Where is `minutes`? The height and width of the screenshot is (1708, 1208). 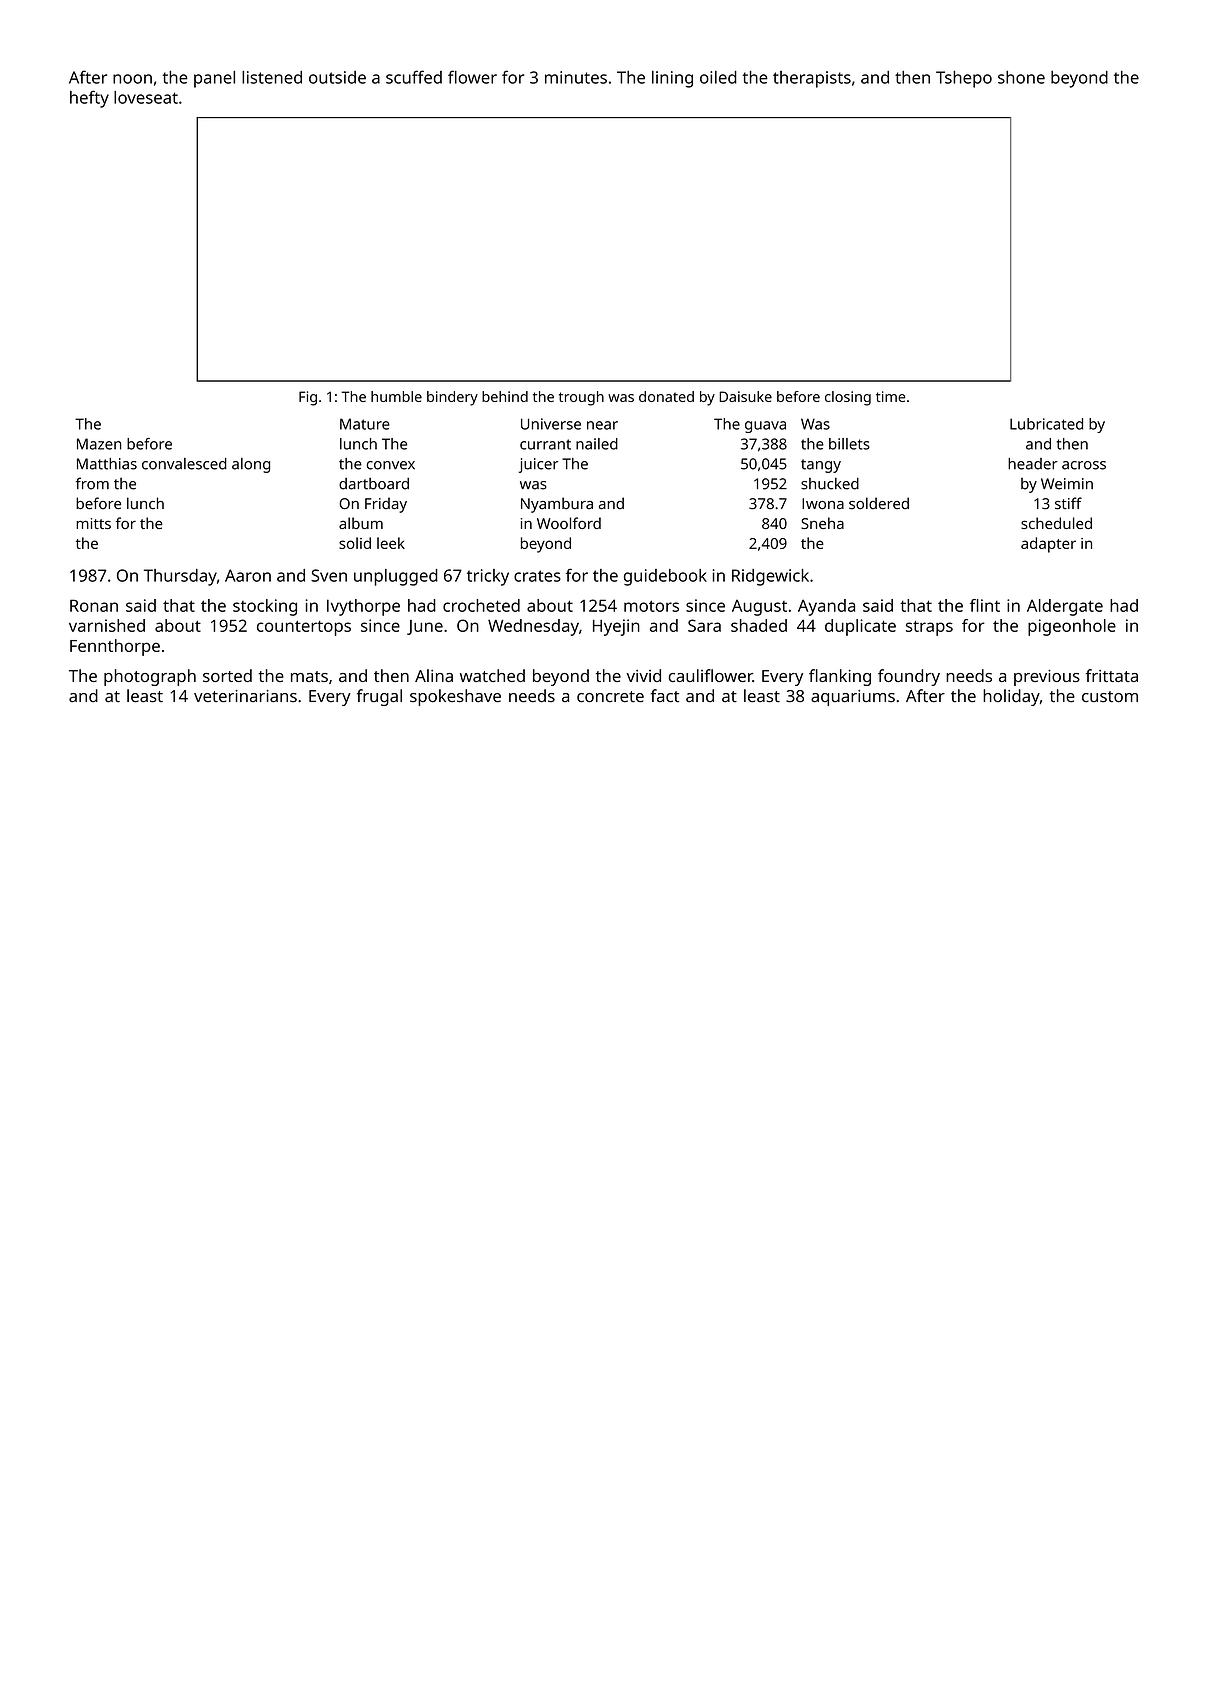
minutes is located at coordinates (576, 77).
